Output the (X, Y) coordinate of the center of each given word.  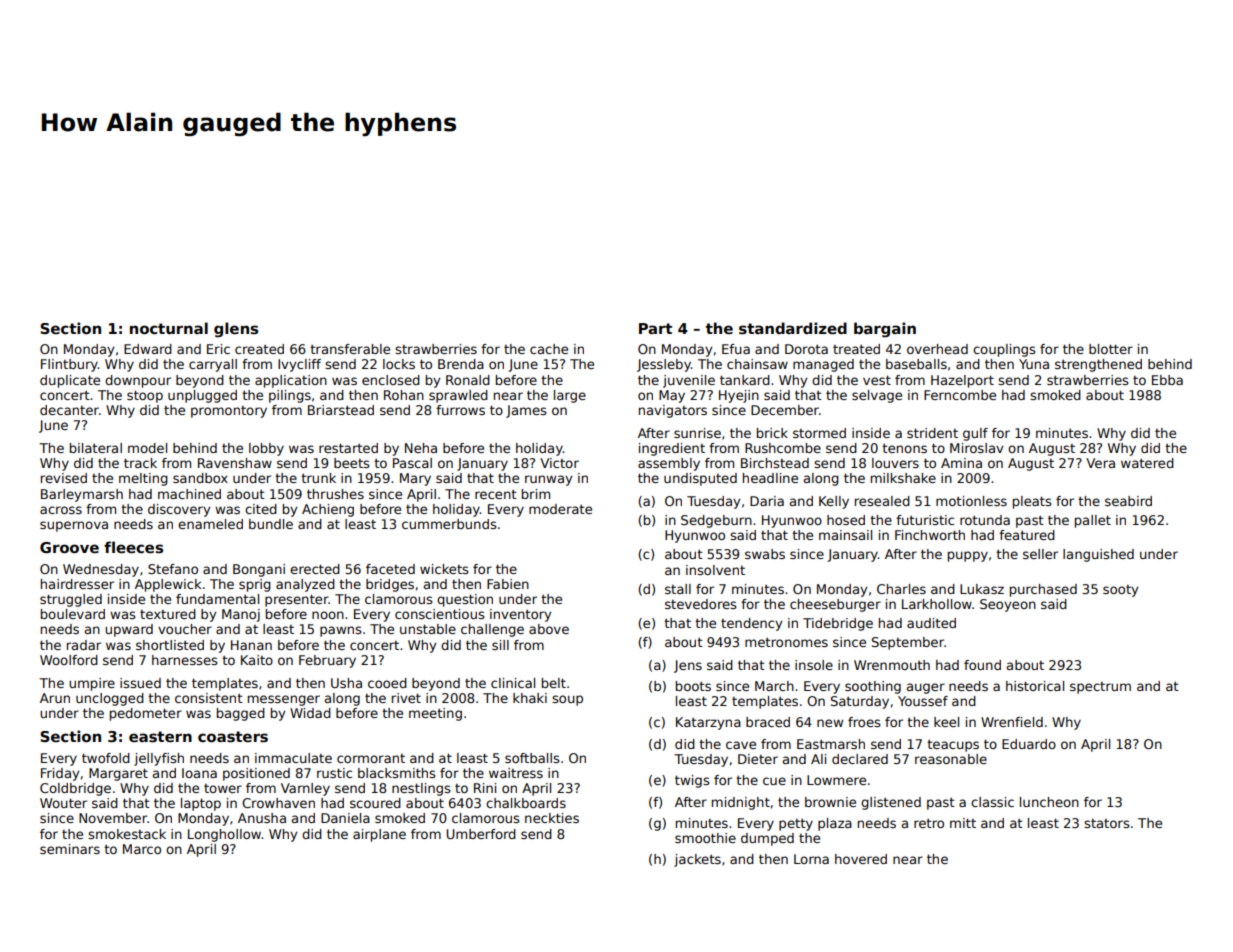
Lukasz (982, 589)
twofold (106, 758)
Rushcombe (783, 448)
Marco (142, 849)
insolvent (715, 570)
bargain (885, 329)
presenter (297, 600)
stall (678, 589)
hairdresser (77, 584)
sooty (1120, 591)
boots (693, 686)
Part (655, 328)
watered (1147, 463)
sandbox (200, 478)
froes (864, 722)
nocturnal (169, 328)
